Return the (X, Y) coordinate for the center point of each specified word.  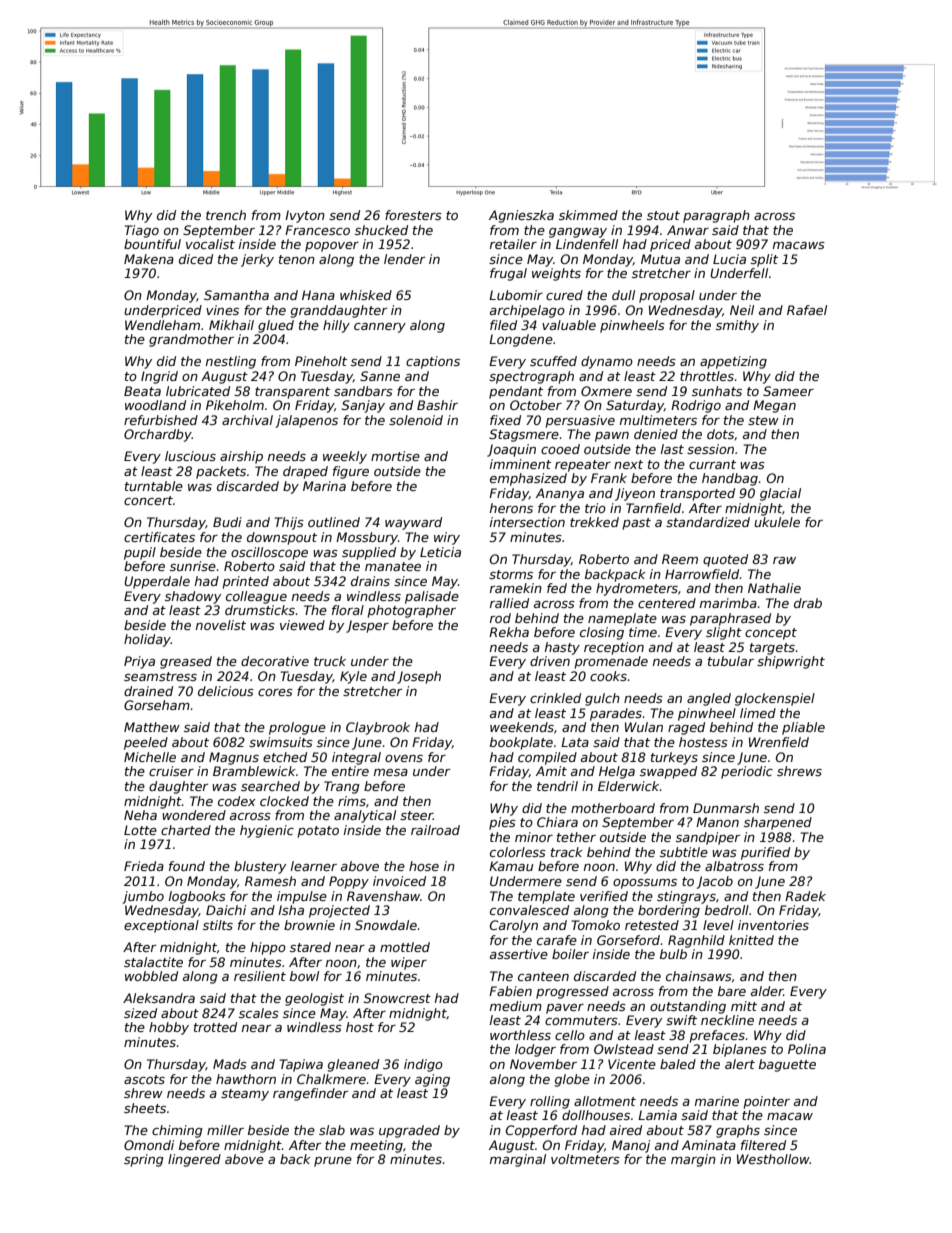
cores (275, 692)
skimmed (588, 215)
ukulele (777, 522)
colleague (256, 597)
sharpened (778, 823)
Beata (142, 391)
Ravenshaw (383, 896)
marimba (728, 603)
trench (226, 215)
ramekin (516, 588)
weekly (345, 457)
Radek (805, 896)
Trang (342, 787)
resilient (260, 976)
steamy (245, 1095)
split (764, 260)
